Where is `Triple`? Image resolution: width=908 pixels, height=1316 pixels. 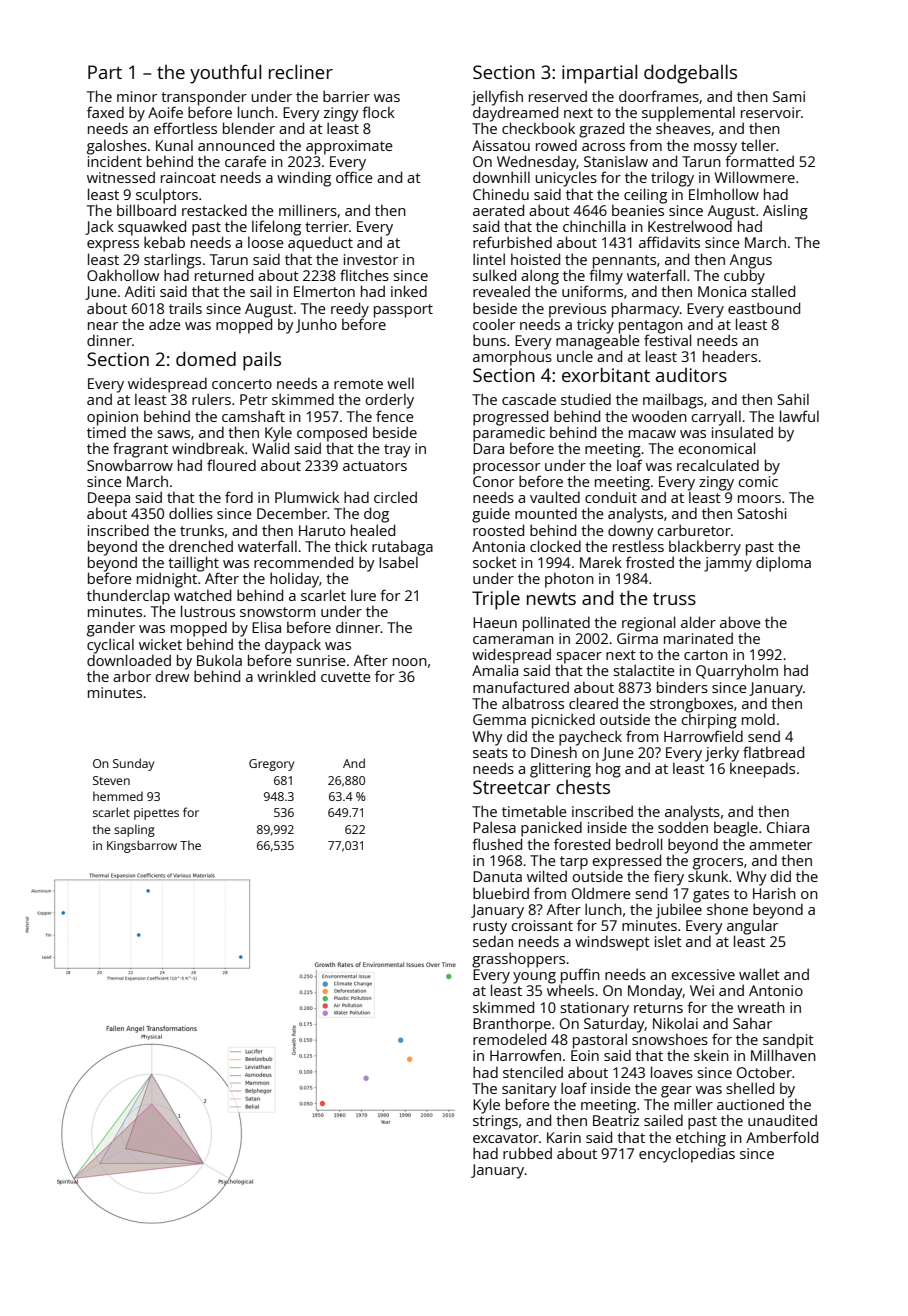 Triple is located at coordinates (496, 600).
